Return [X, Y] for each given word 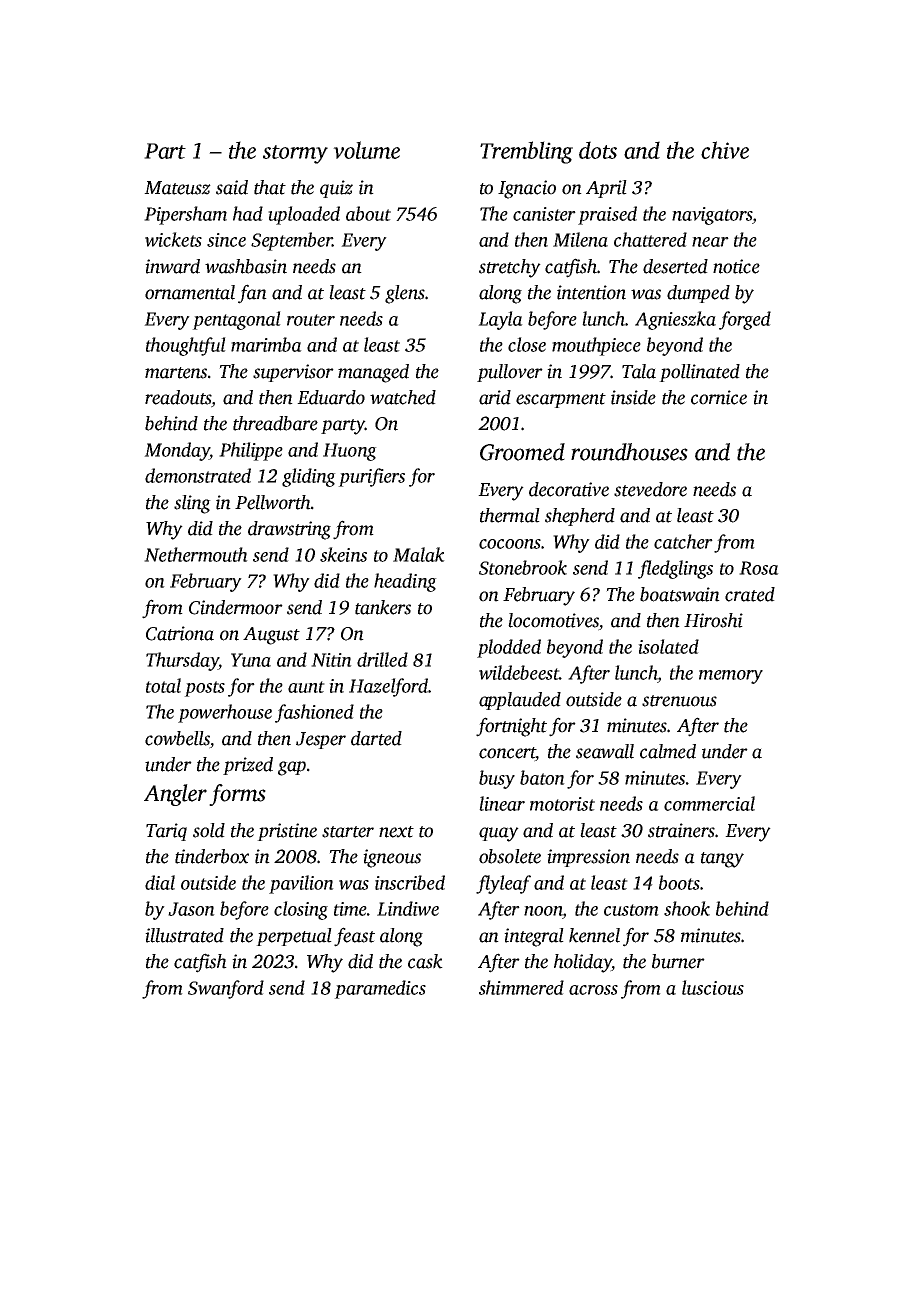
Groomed [522, 452]
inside [633, 397]
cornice [719, 397]
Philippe [251, 451]
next [396, 832]
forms [237, 795]
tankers [383, 607]
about [368, 213]
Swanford [226, 989]
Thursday [182, 661]
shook [687, 908]
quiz [336, 189]
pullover [510, 373]
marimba [266, 344]
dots [598, 150]
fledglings [675, 569]
